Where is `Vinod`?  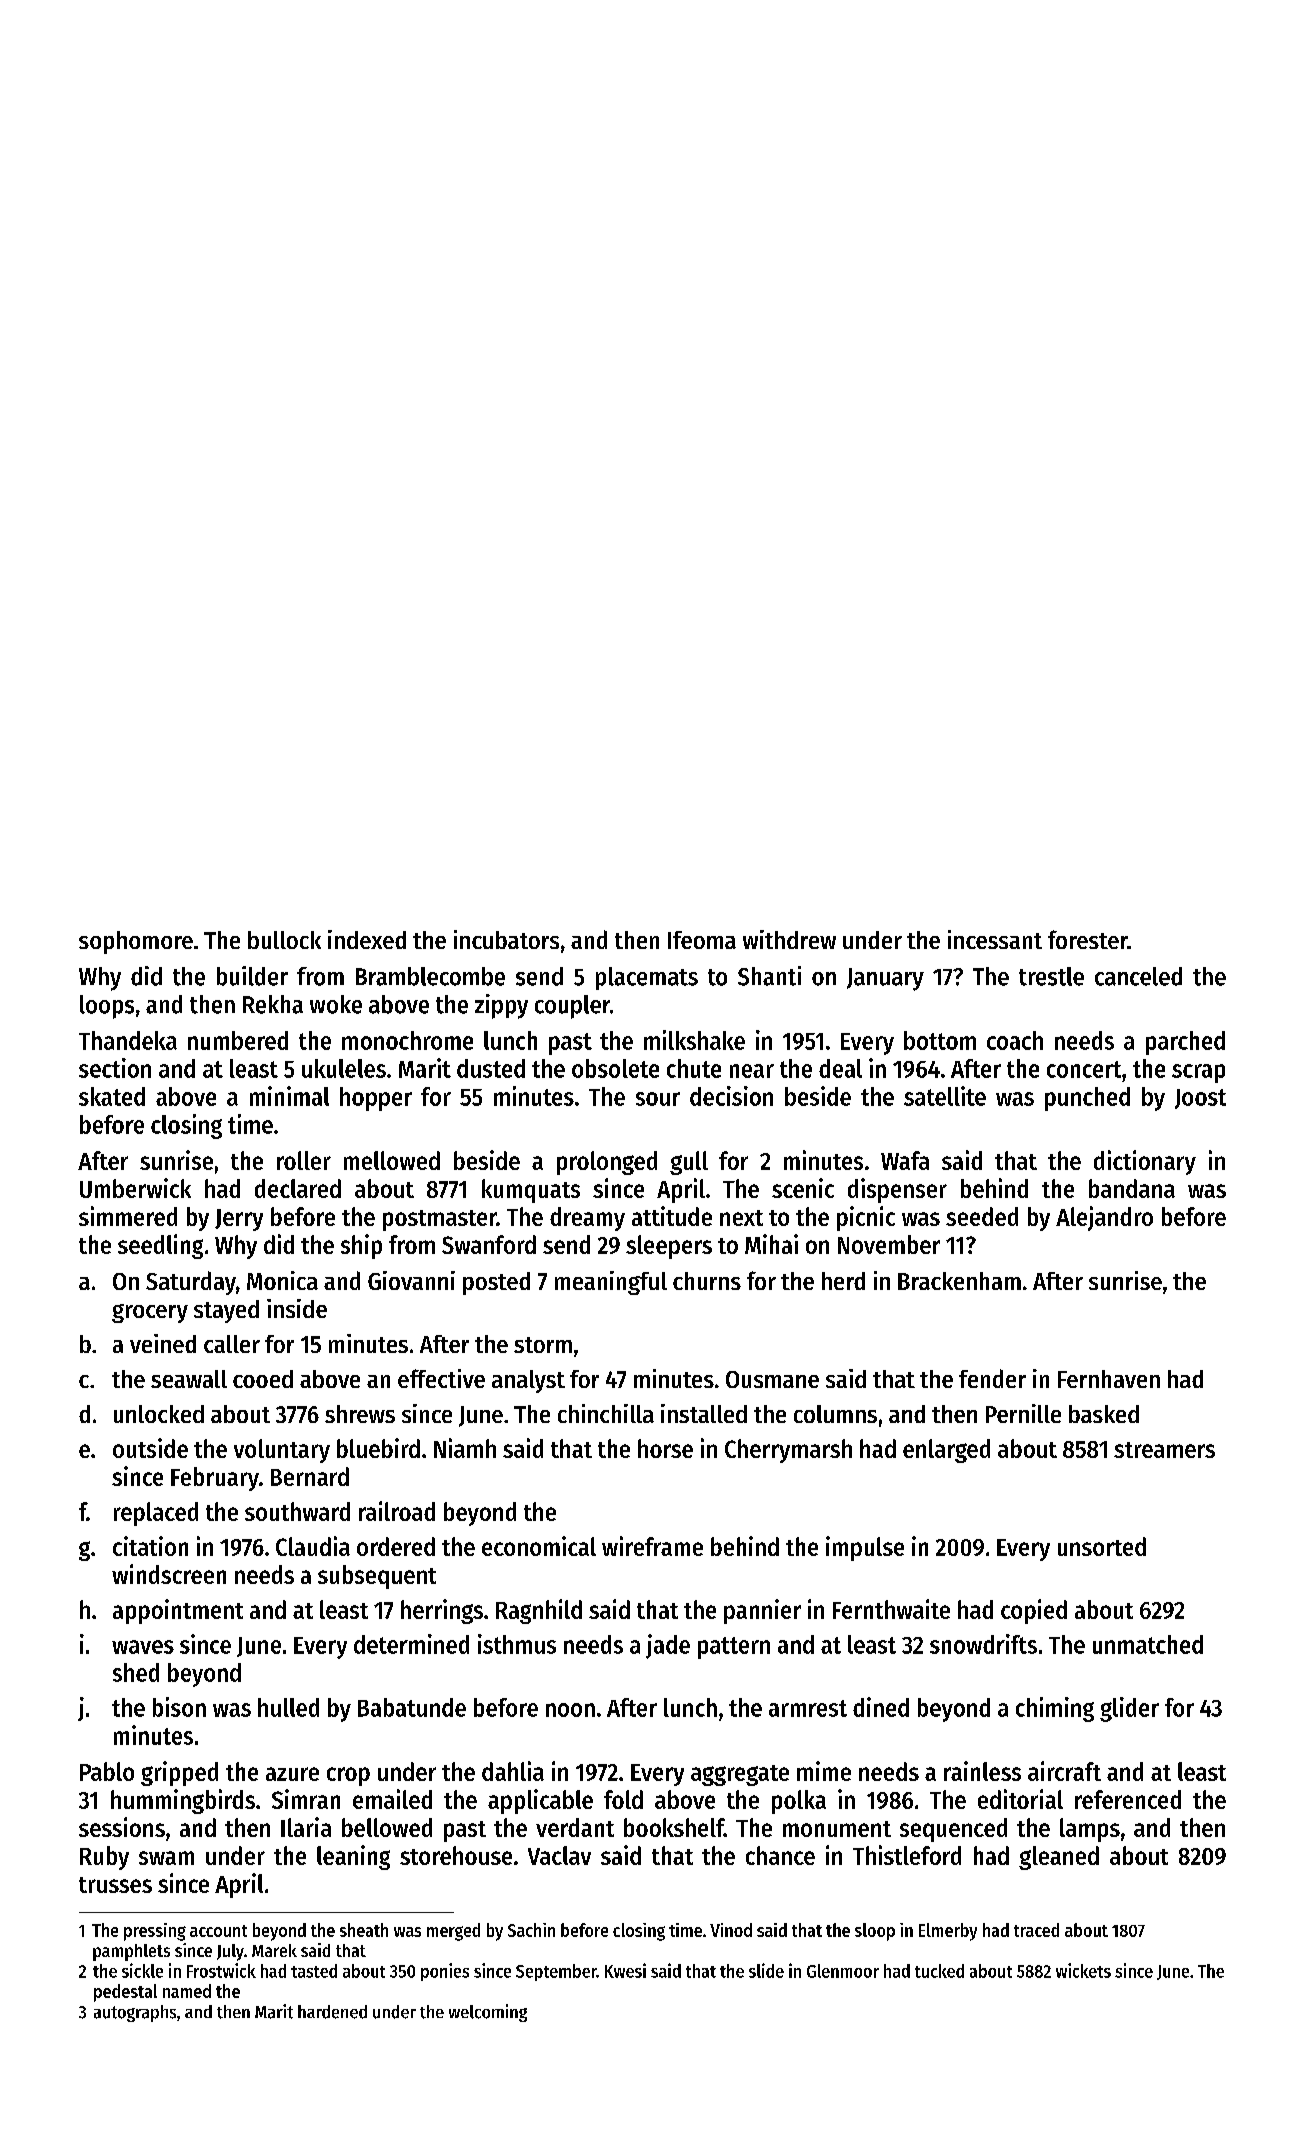 Vinod is located at coordinates (731, 1930).
